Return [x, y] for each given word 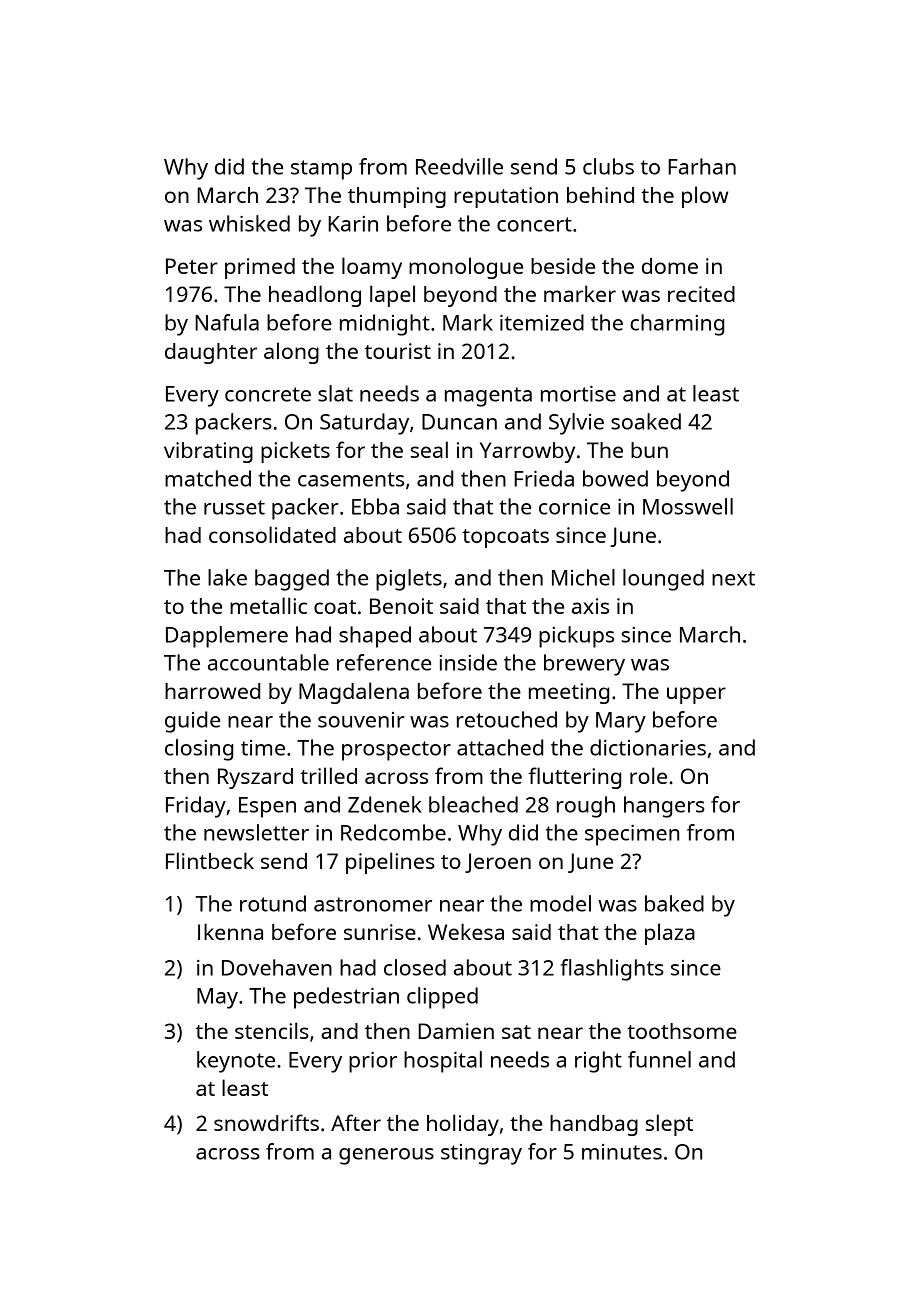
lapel [392, 296]
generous [386, 1156]
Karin [353, 224]
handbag [594, 1125]
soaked [646, 421]
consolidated [272, 534]
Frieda [544, 478]
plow [705, 197]
